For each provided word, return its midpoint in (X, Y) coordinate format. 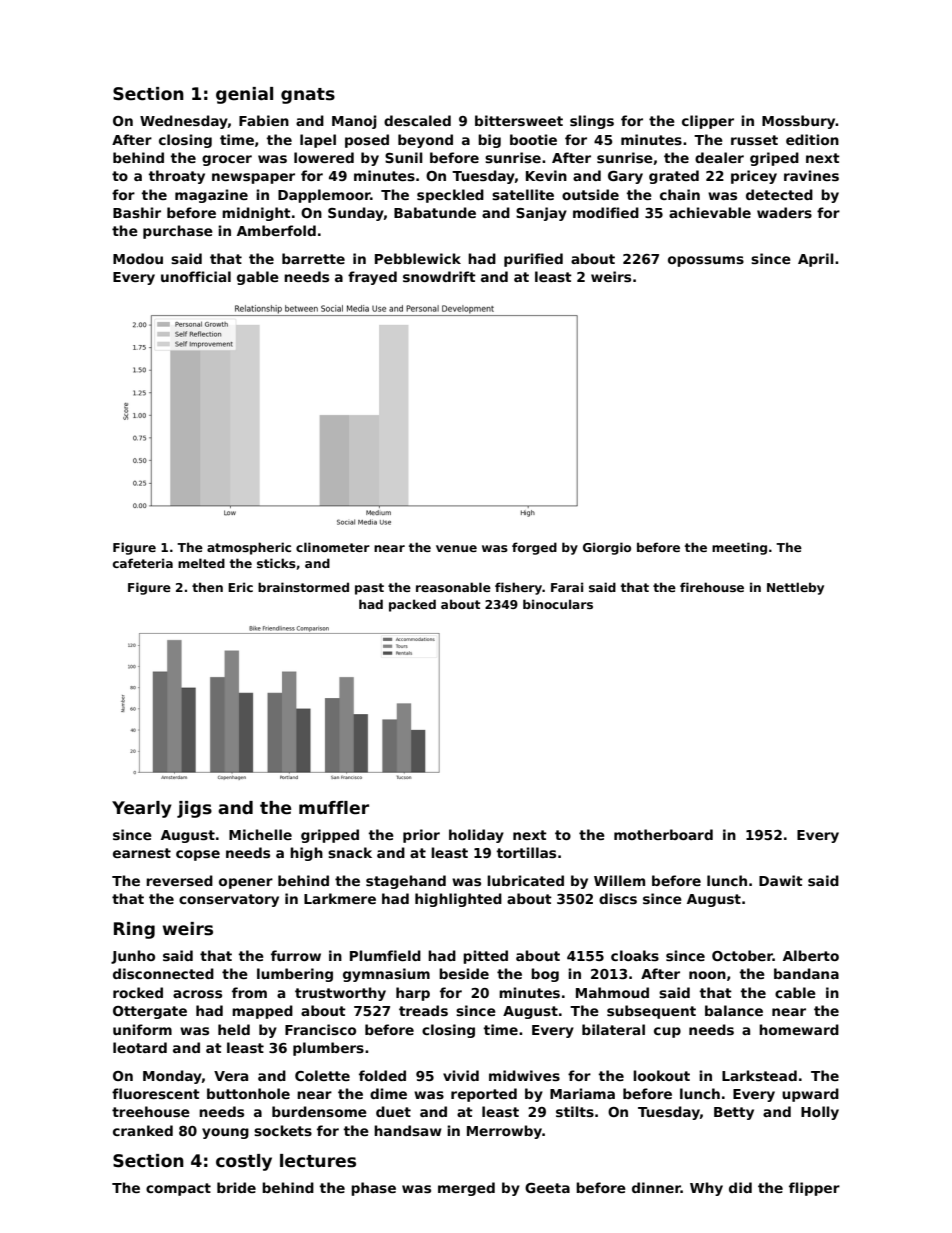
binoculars (558, 604)
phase (373, 1189)
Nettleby (795, 588)
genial (244, 95)
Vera (231, 1076)
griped (774, 159)
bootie (533, 139)
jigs (194, 809)
